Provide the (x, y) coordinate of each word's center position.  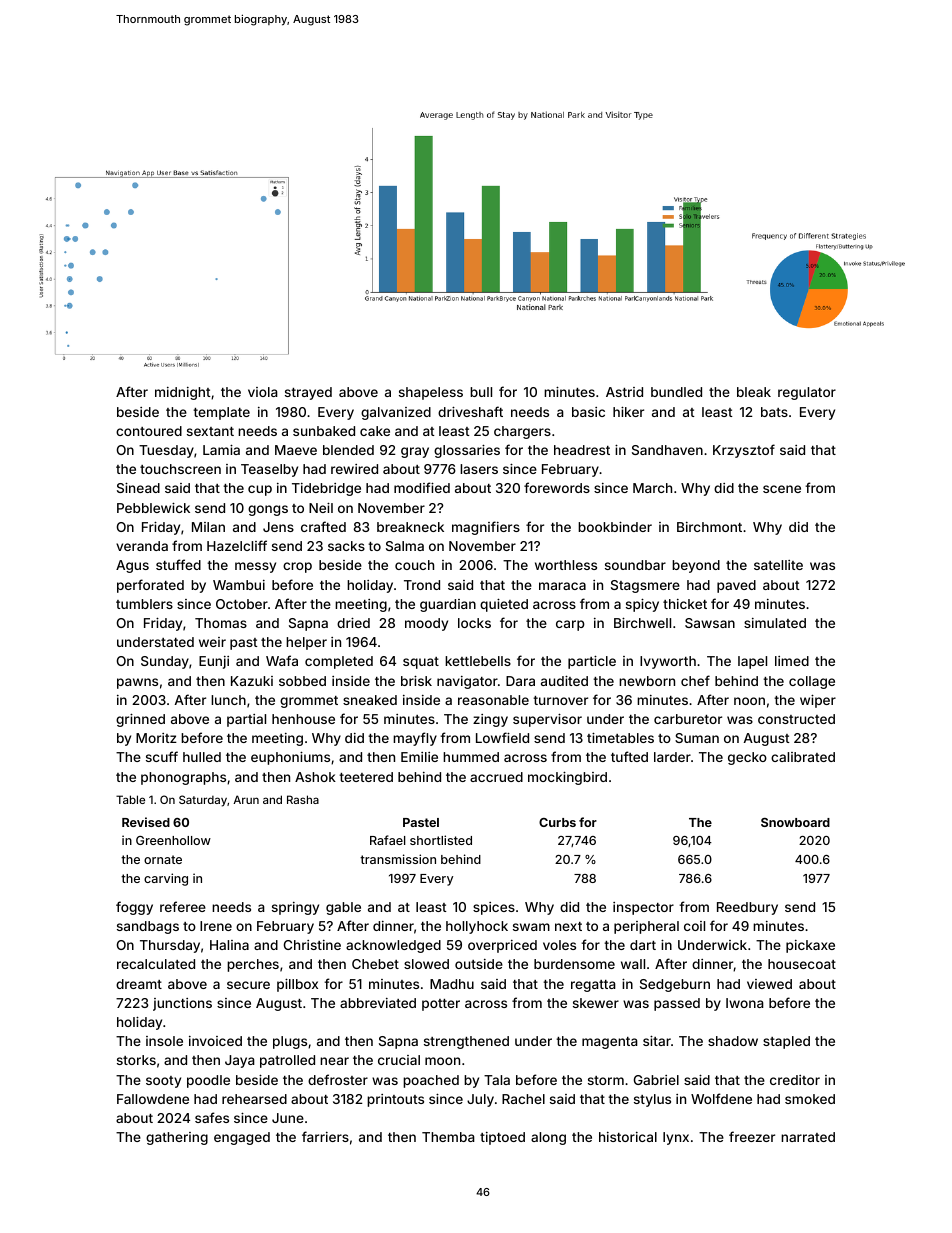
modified (422, 487)
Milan (208, 527)
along (548, 1138)
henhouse (303, 719)
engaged (242, 1138)
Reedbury (747, 908)
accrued (496, 777)
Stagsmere (645, 586)
